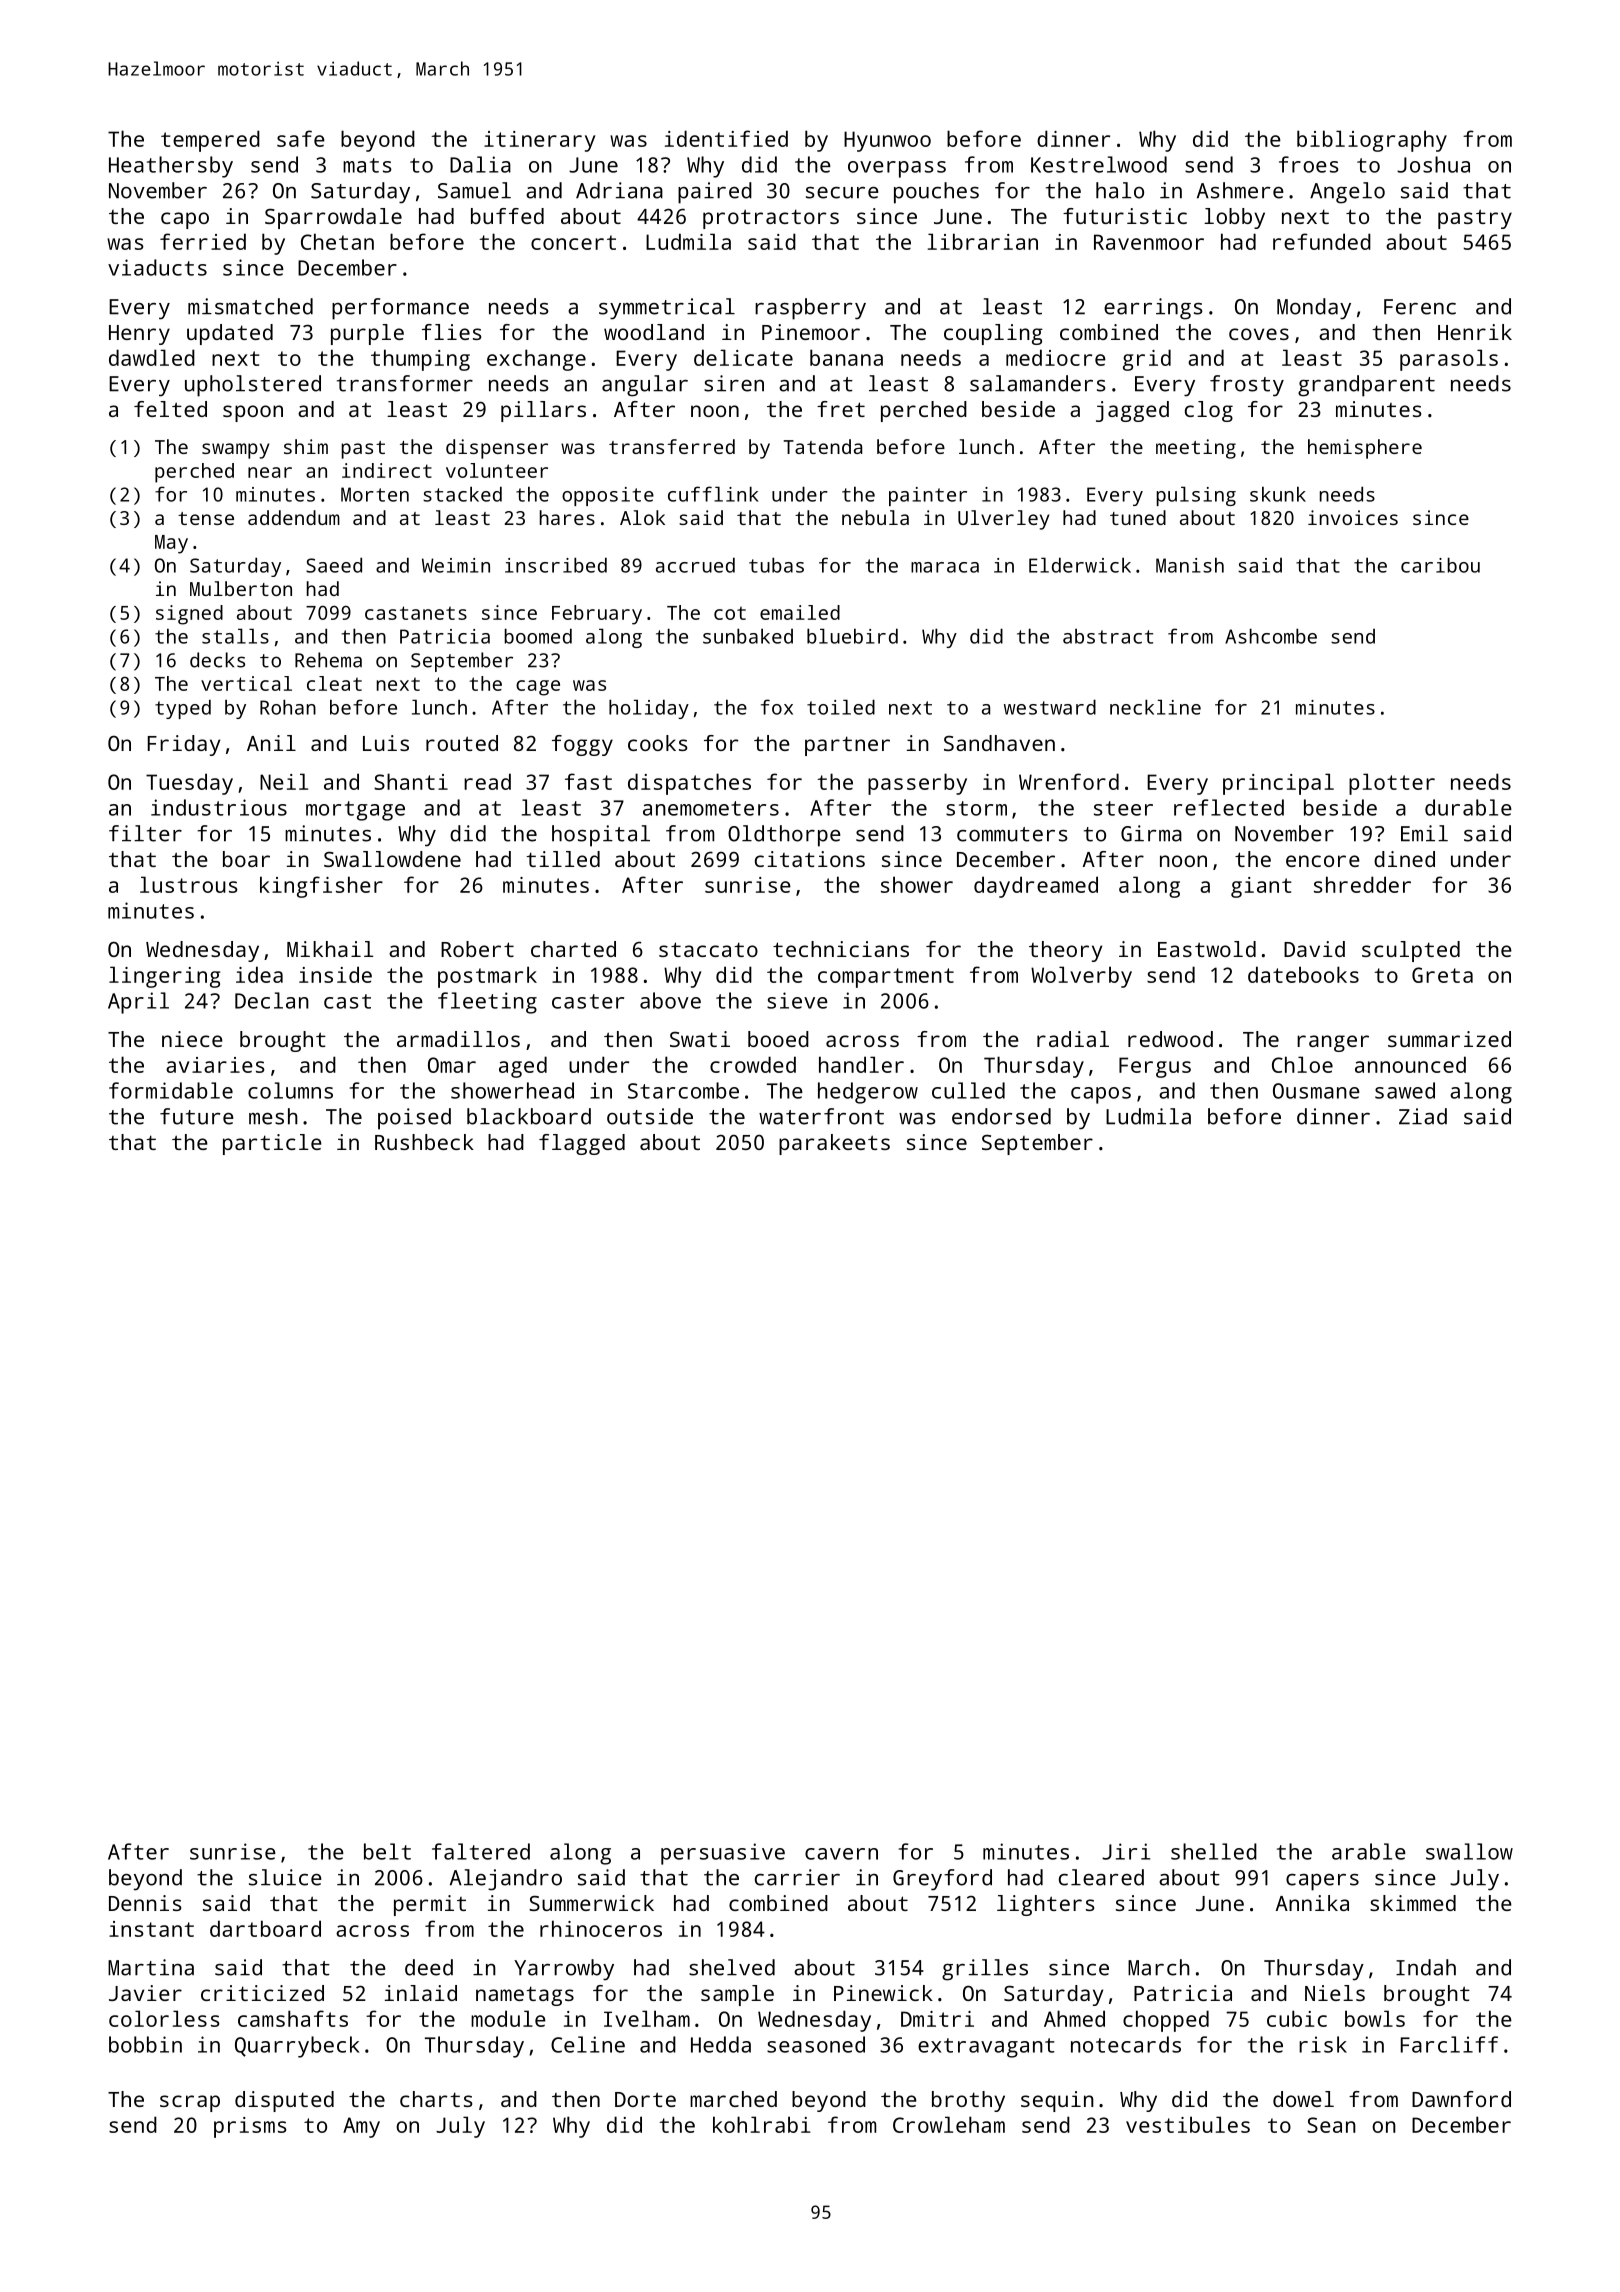 The height and width of the screenshot is (2292, 1620). Describe the element at coordinates (670, 1000) in the screenshot. I see `above` at that location.
